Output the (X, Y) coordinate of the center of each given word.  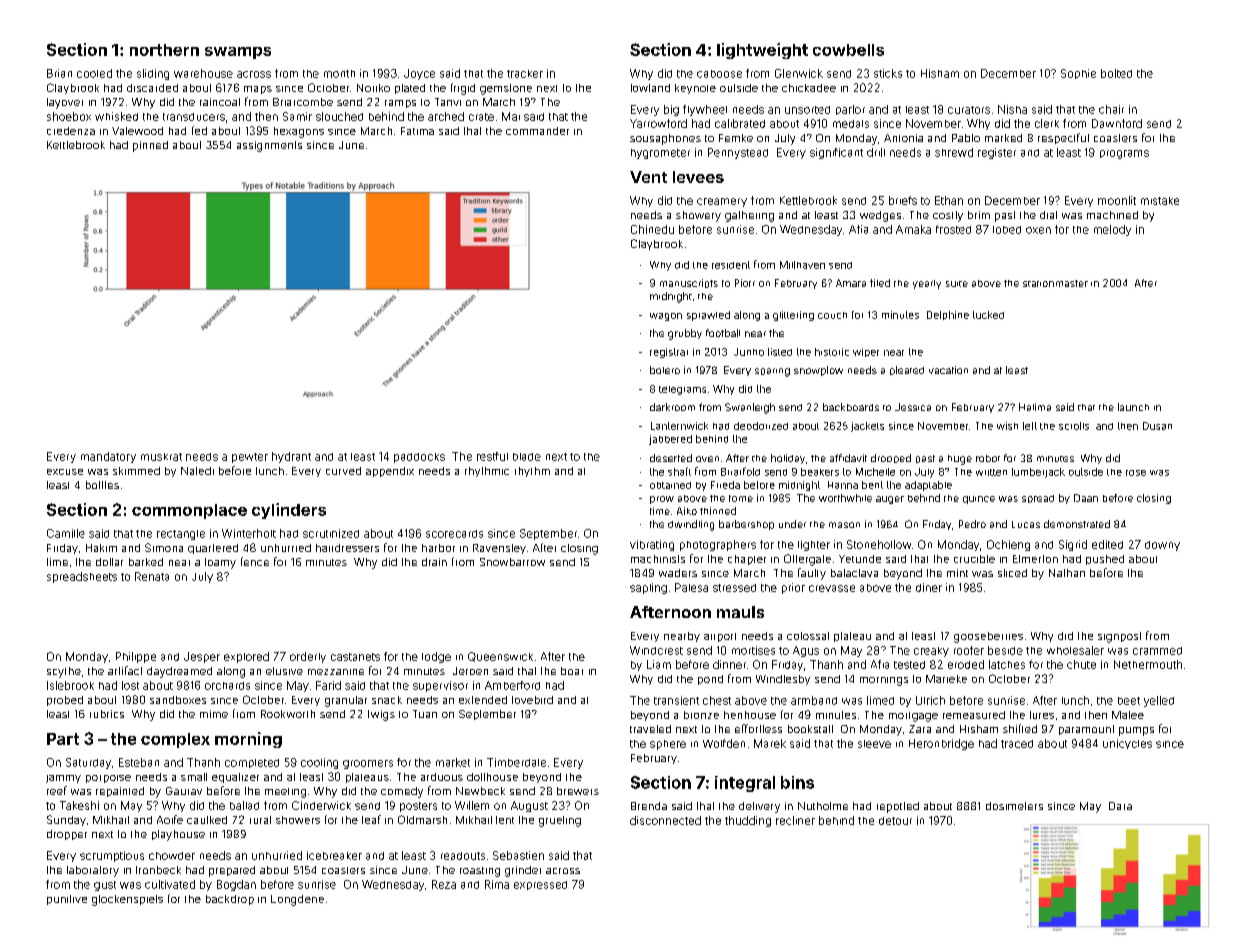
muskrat (161, 457)
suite (957, 284)
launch (1133, 407)
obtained (670, 485)
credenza (71, 131)
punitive (67, 900)
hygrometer (660, 154)
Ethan (949, 200)
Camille (66, 533)
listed (780, 352)
